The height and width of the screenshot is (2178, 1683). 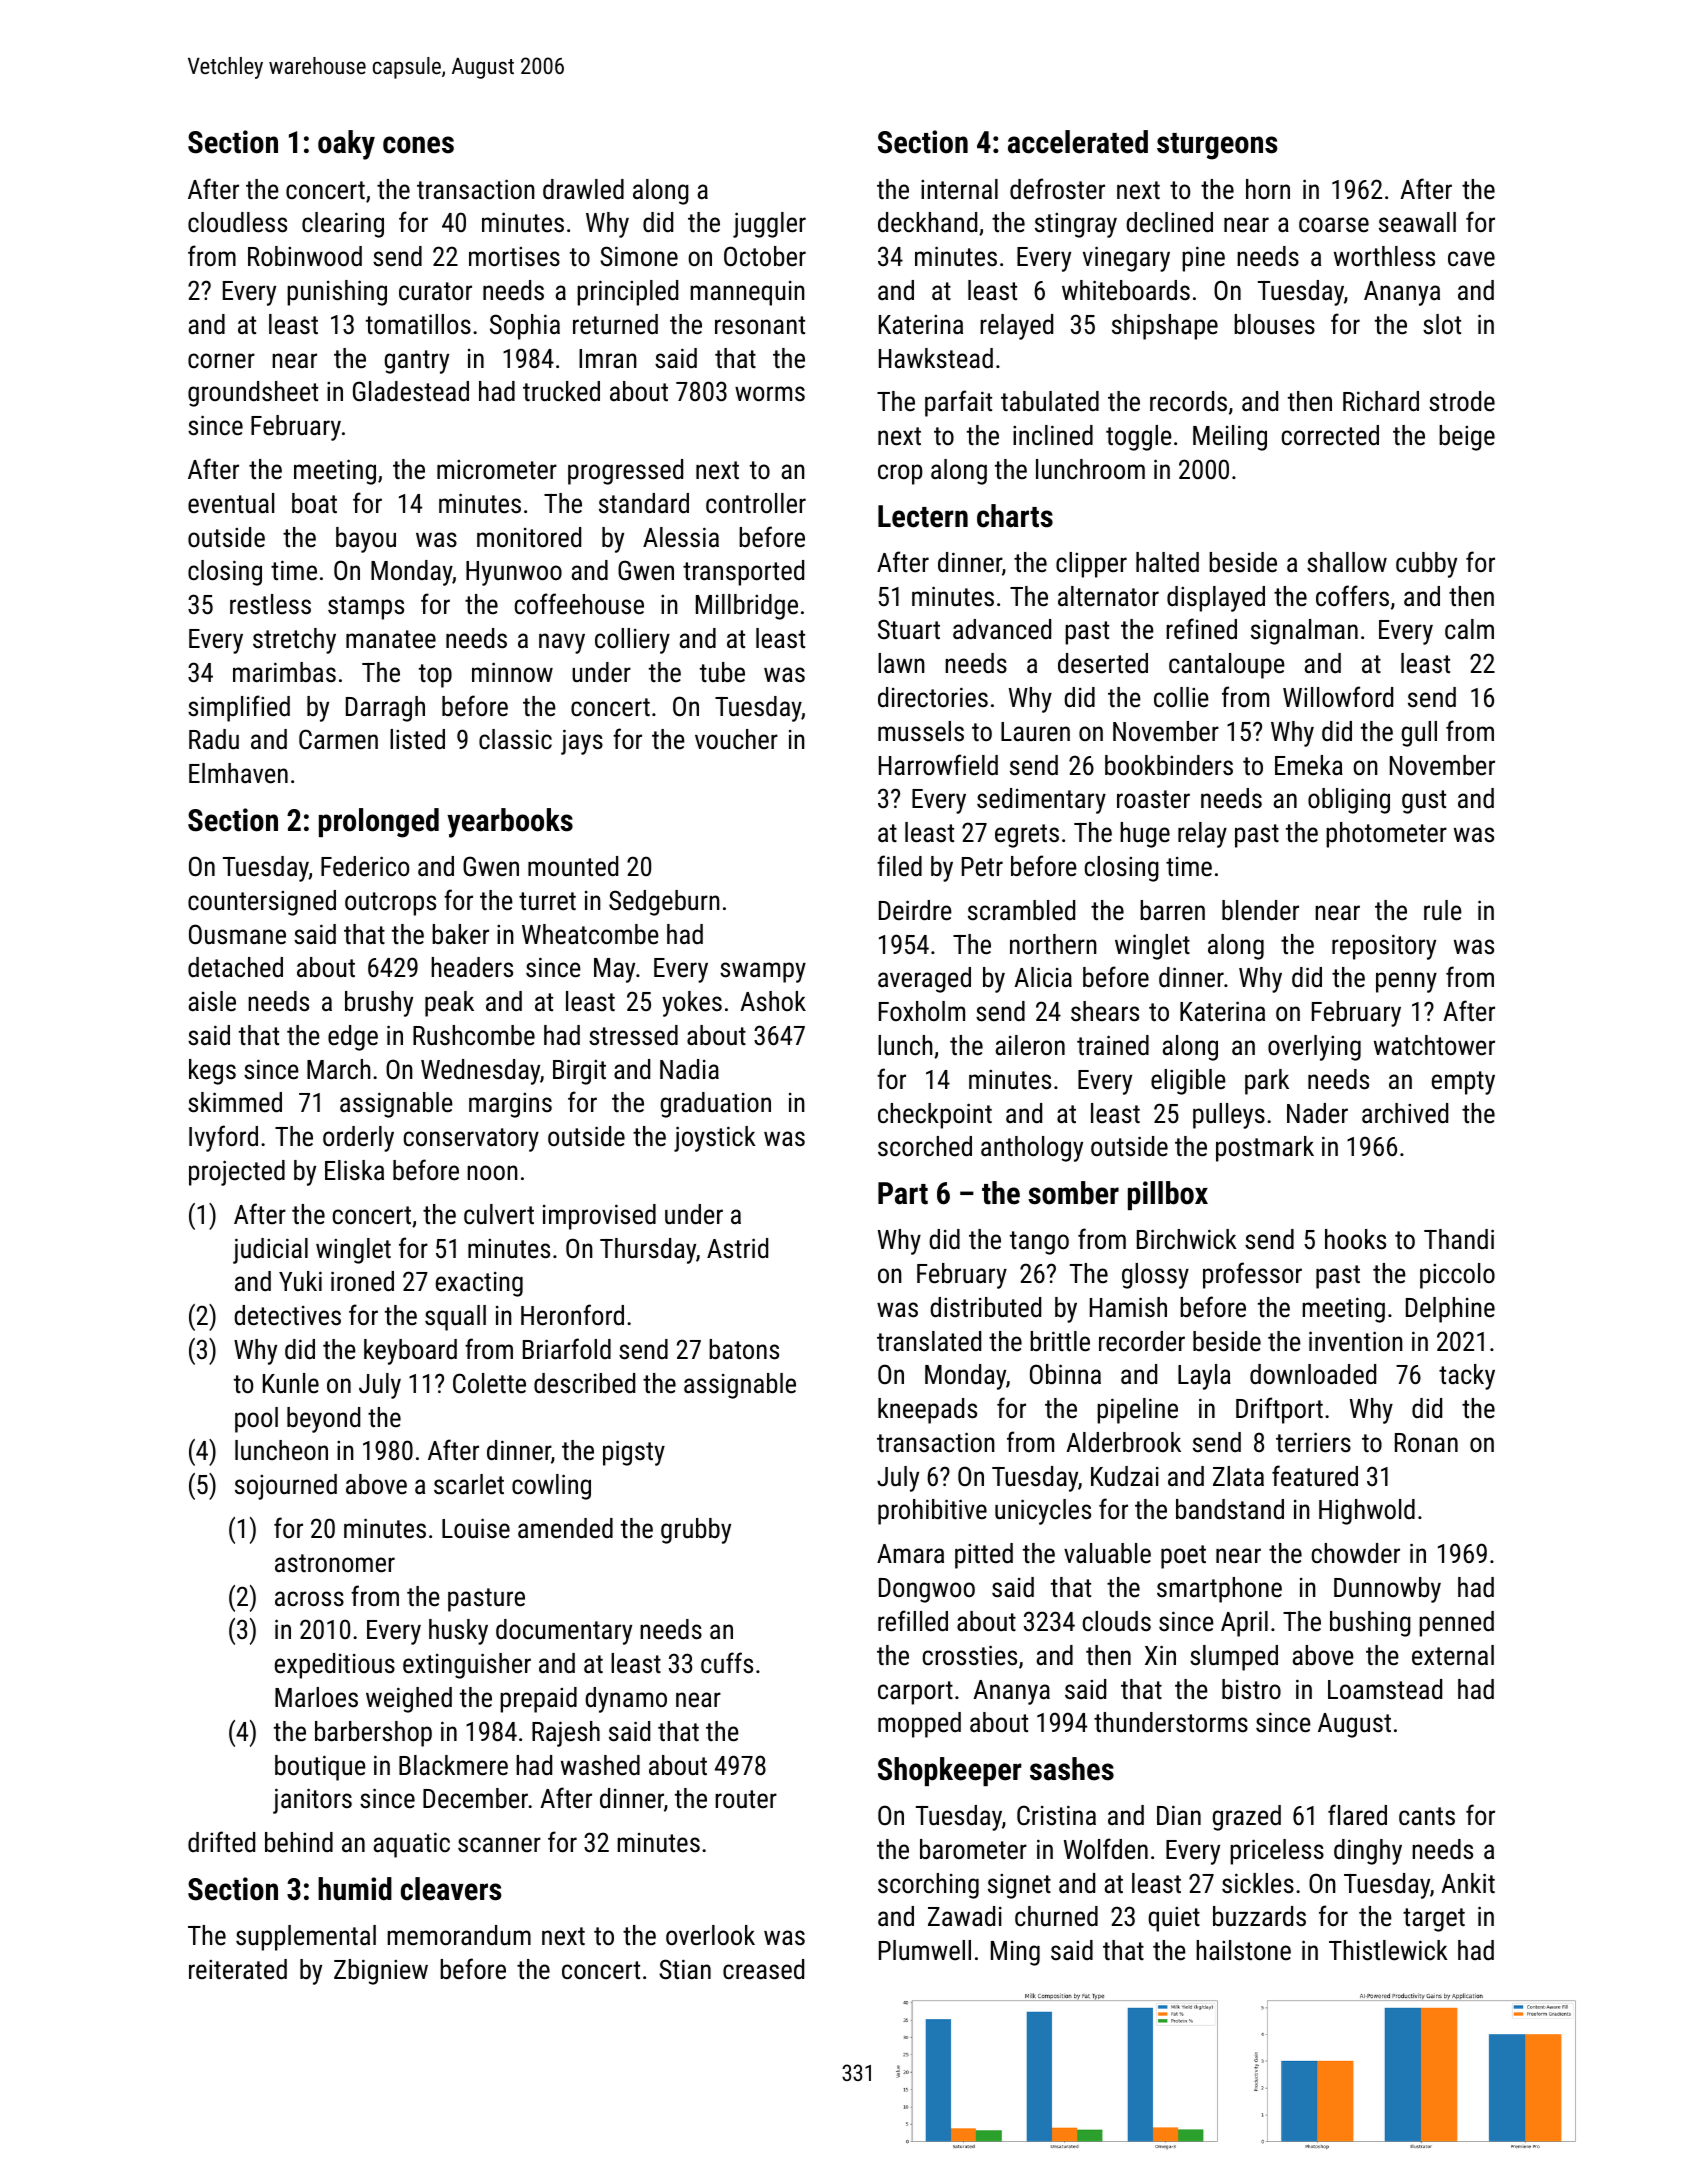 I want to click on obliging, so click(x=1349, y=801).
